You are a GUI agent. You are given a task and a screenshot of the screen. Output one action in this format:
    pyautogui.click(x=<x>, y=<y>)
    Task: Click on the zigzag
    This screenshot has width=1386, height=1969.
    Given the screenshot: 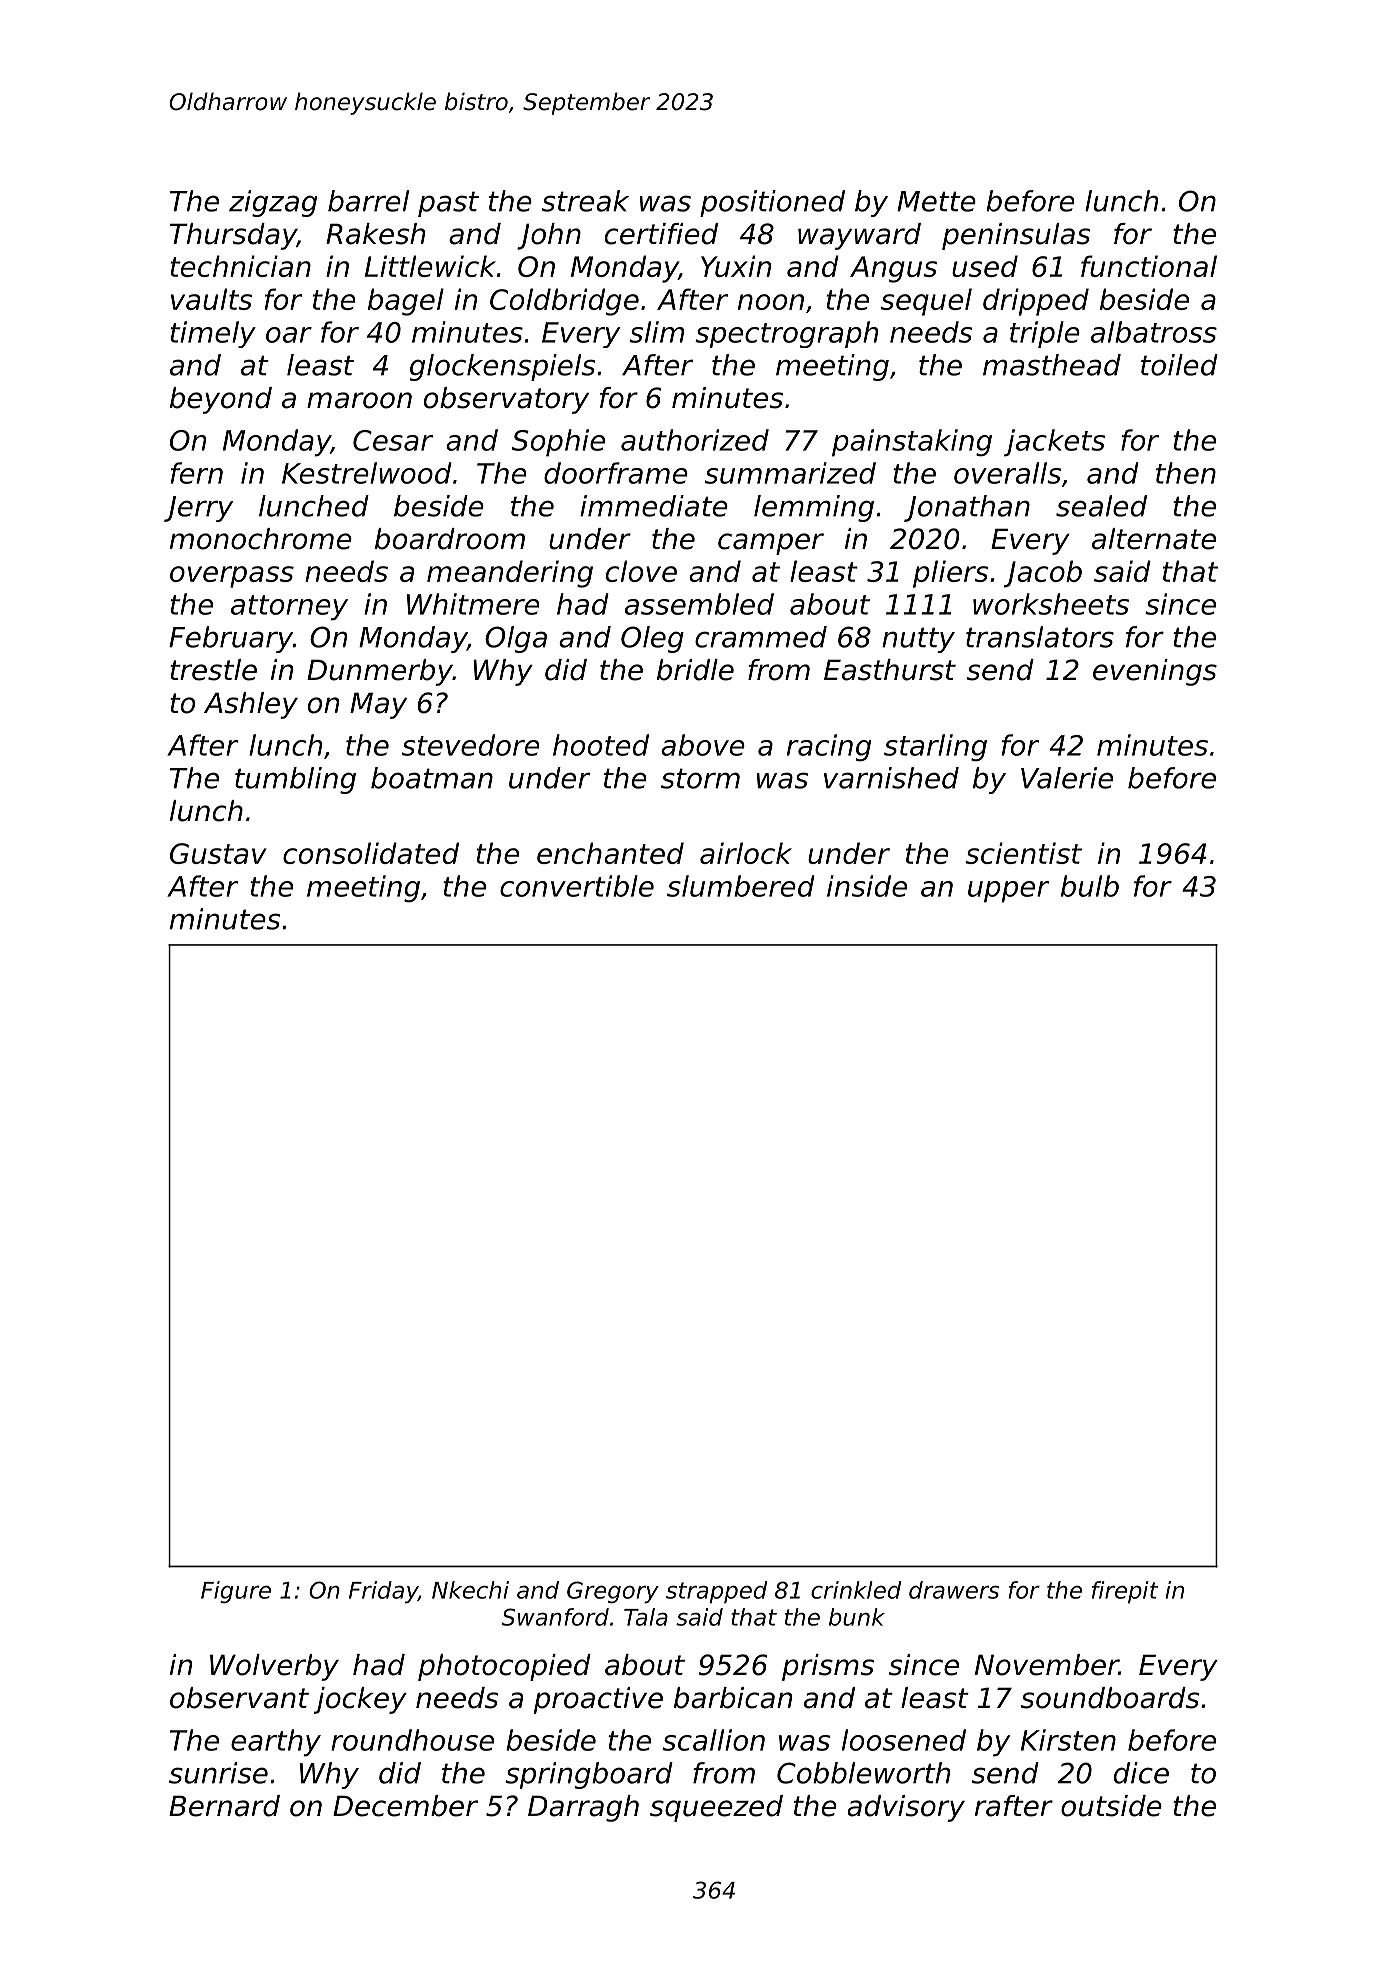 What is the action you would take?
    pyautogui.click(x=273, y=203)
